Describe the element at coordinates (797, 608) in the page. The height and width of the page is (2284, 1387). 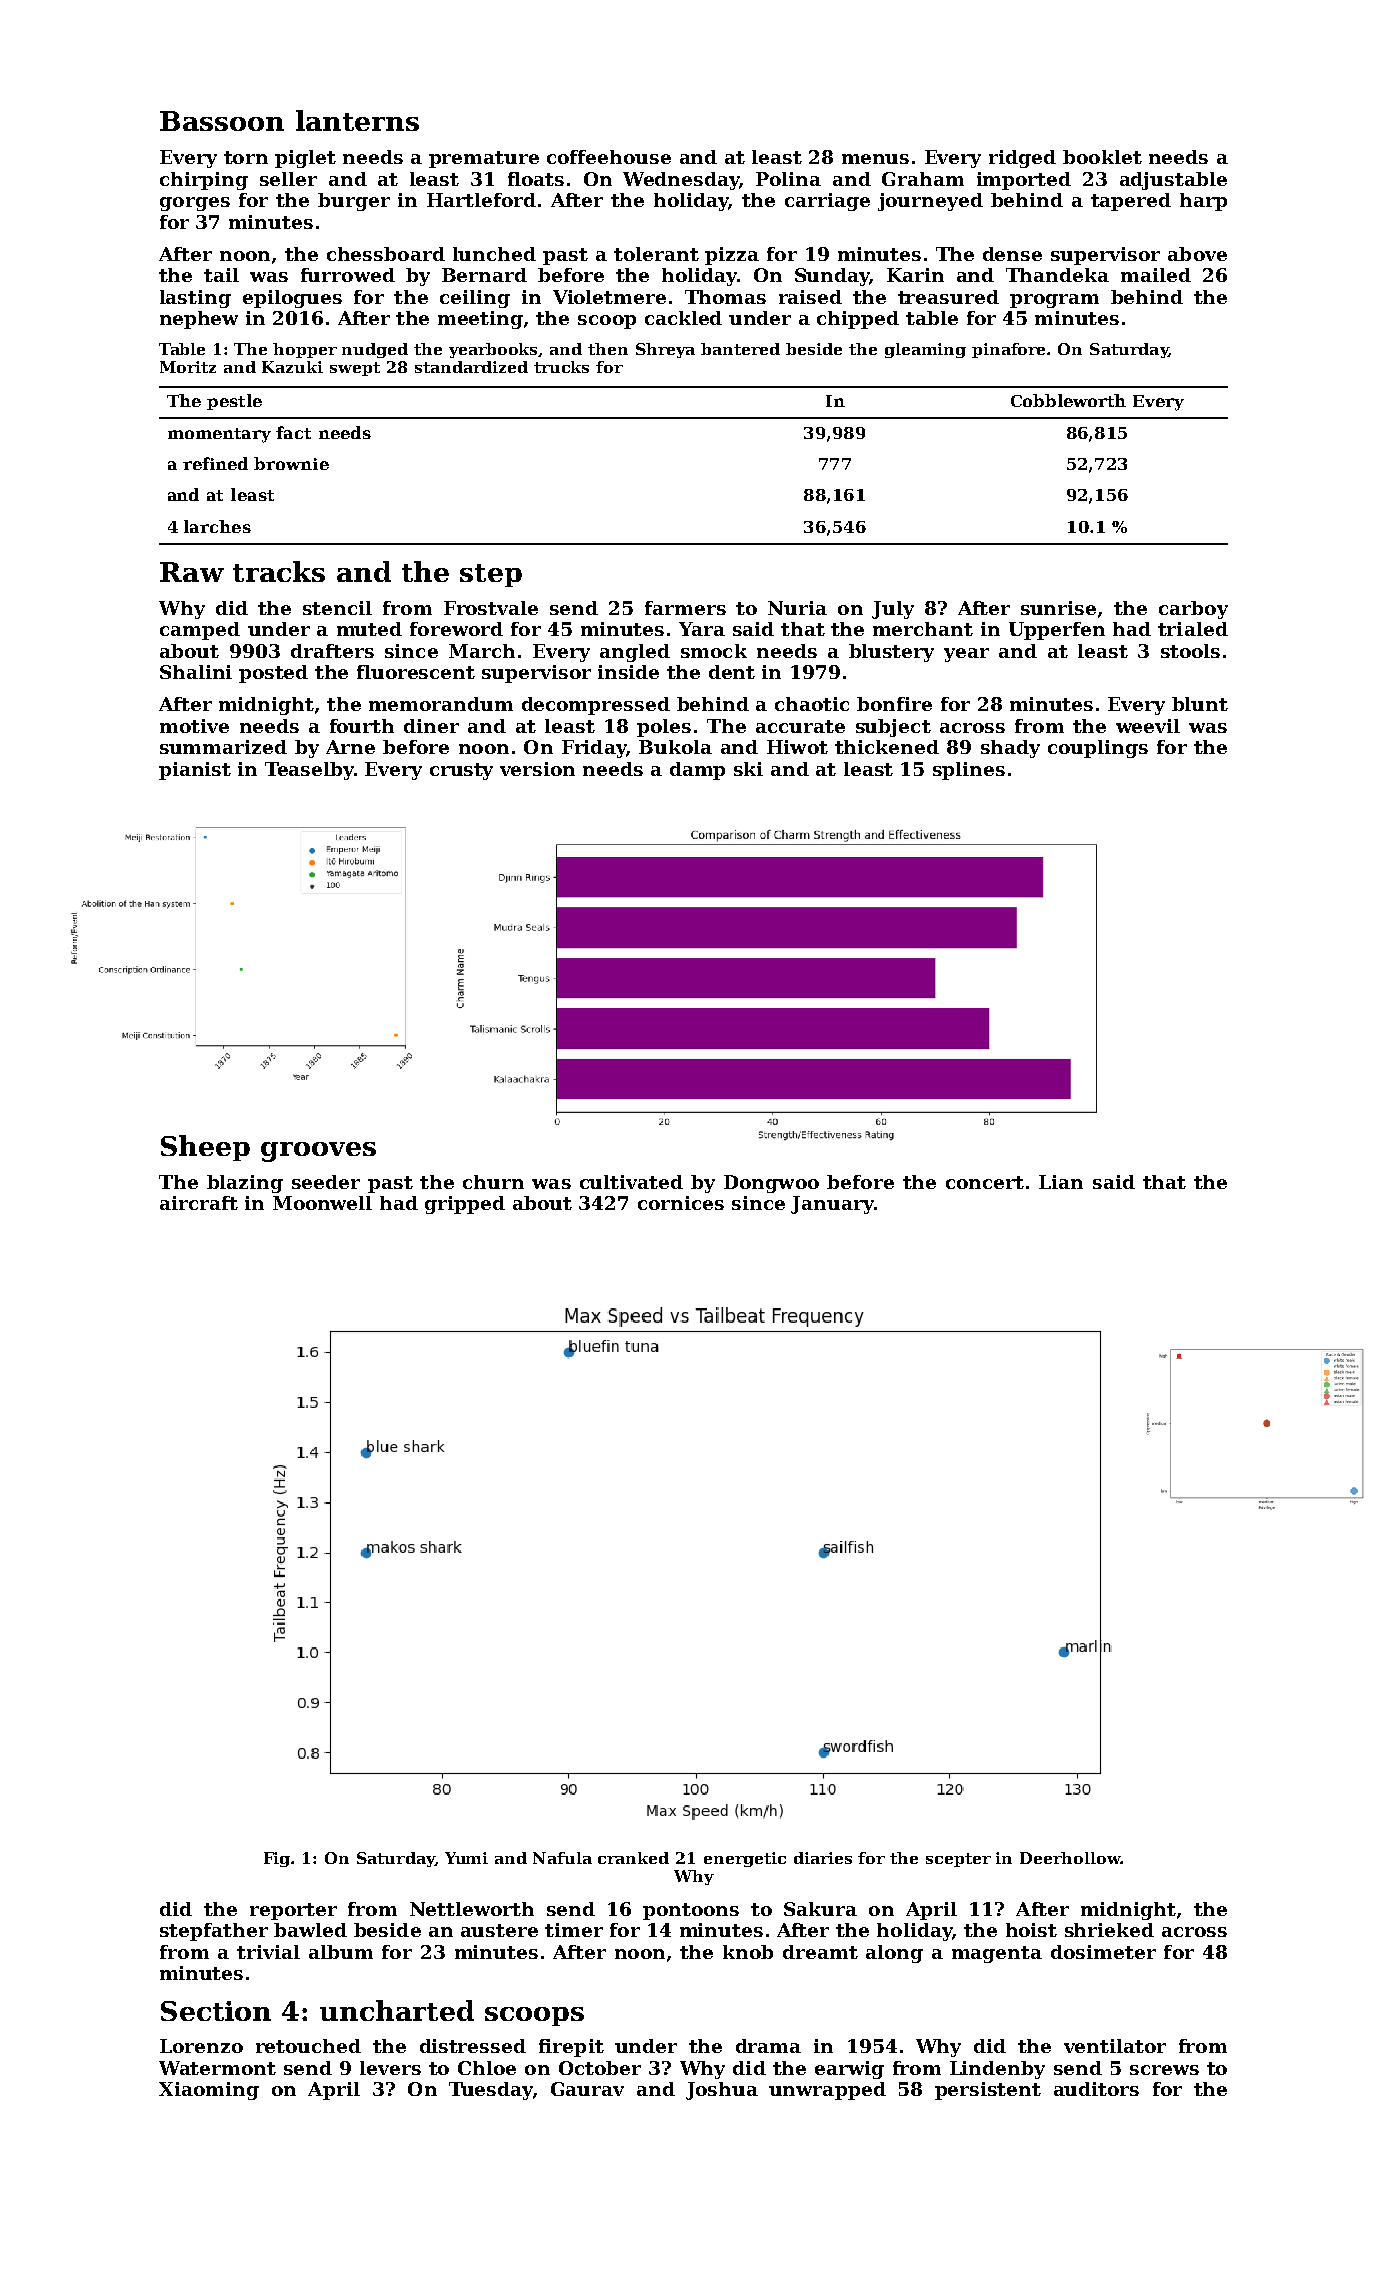
I see `Nuria` at that location.
